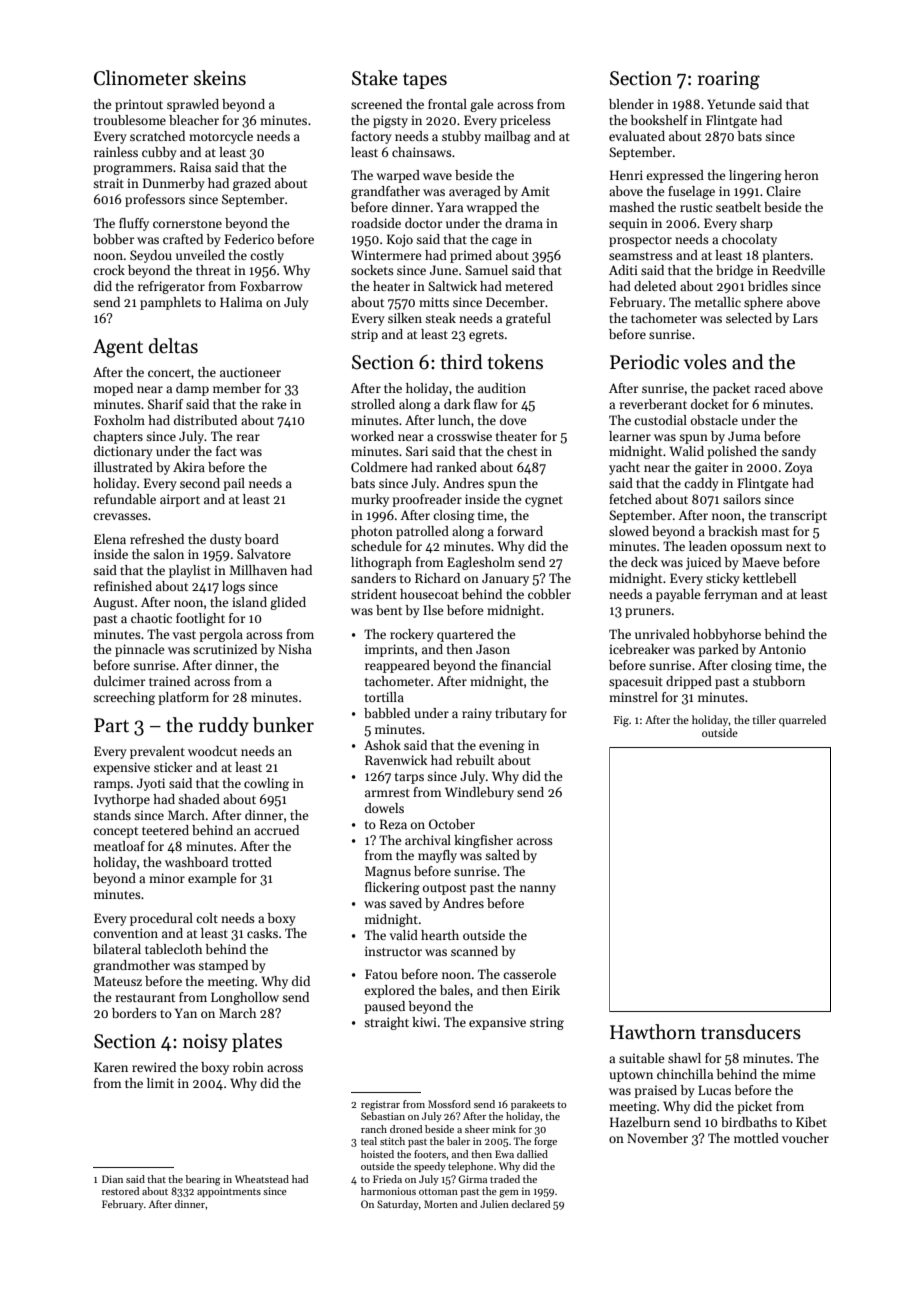 This screenshot has height=1308, width=924. What do you see at coordinates (151, 618) in the screenshot?
I see `chaotic` at bounding box center [151, 618].
